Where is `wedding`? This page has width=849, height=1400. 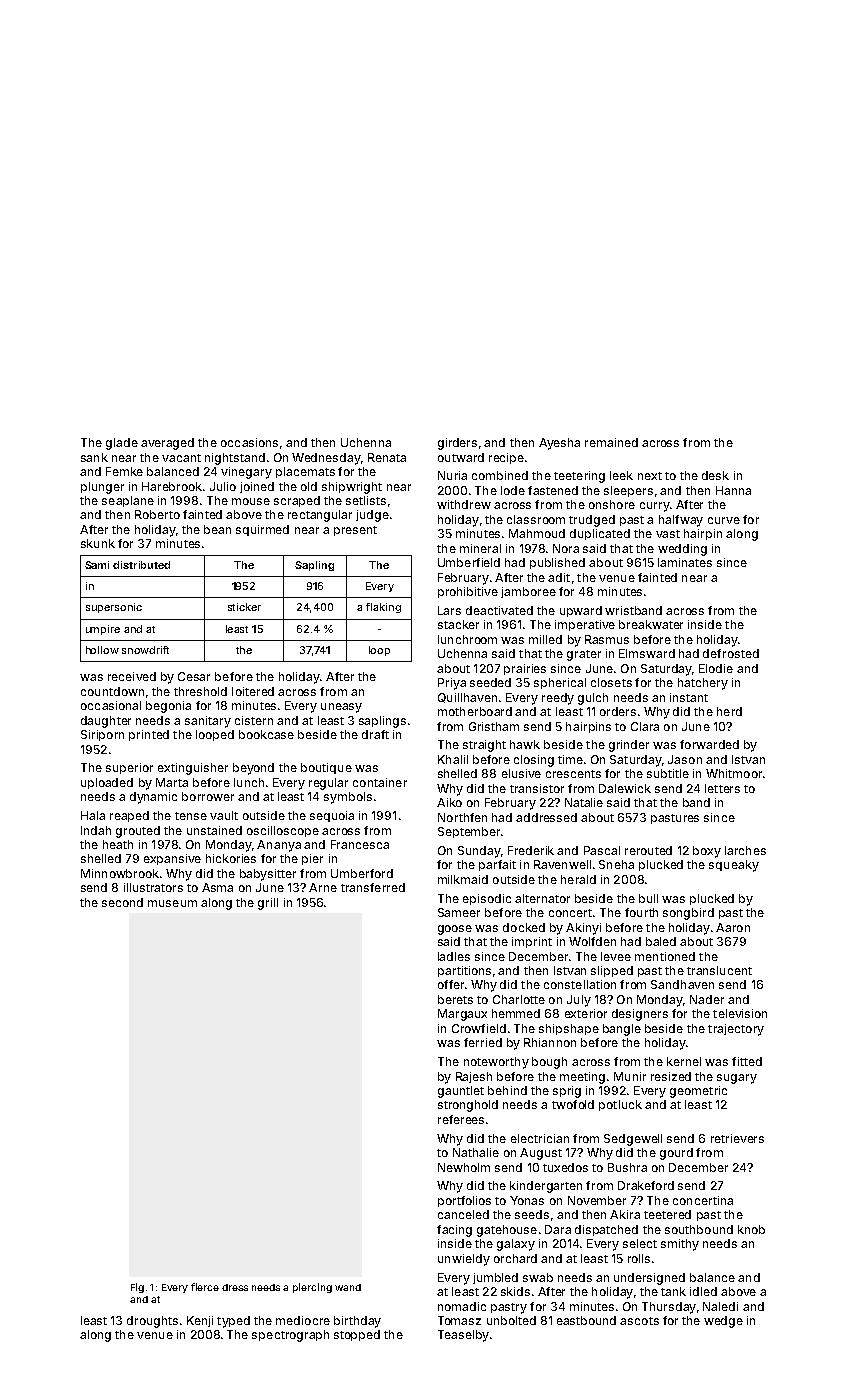
wedding is located at coordinates (682, 550).
